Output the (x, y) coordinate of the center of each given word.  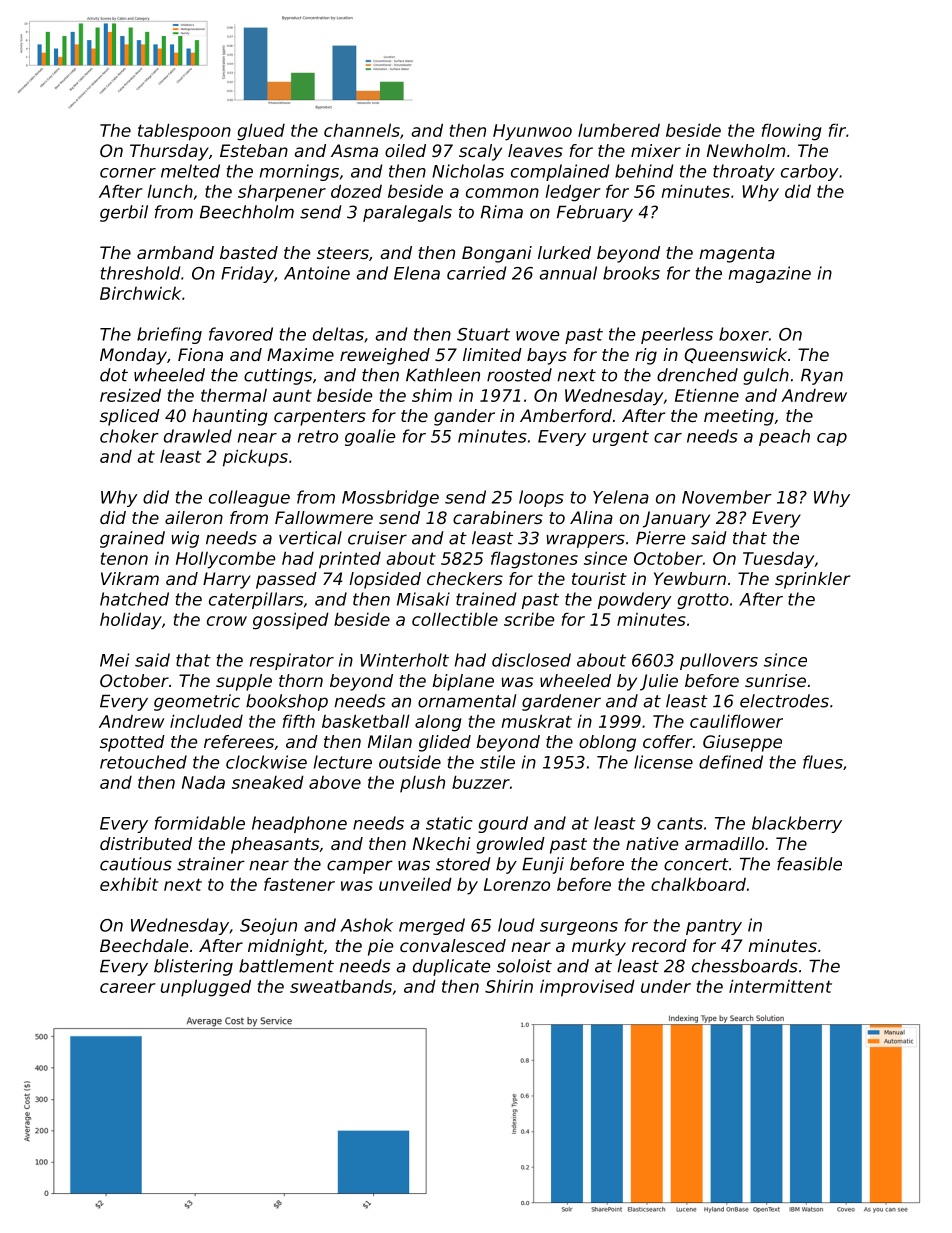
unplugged (206, 988)
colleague (249, 498)
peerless (677, 335)
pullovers (719, 661)
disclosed (531, 660)
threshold (140, 273)
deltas (338, 334)
